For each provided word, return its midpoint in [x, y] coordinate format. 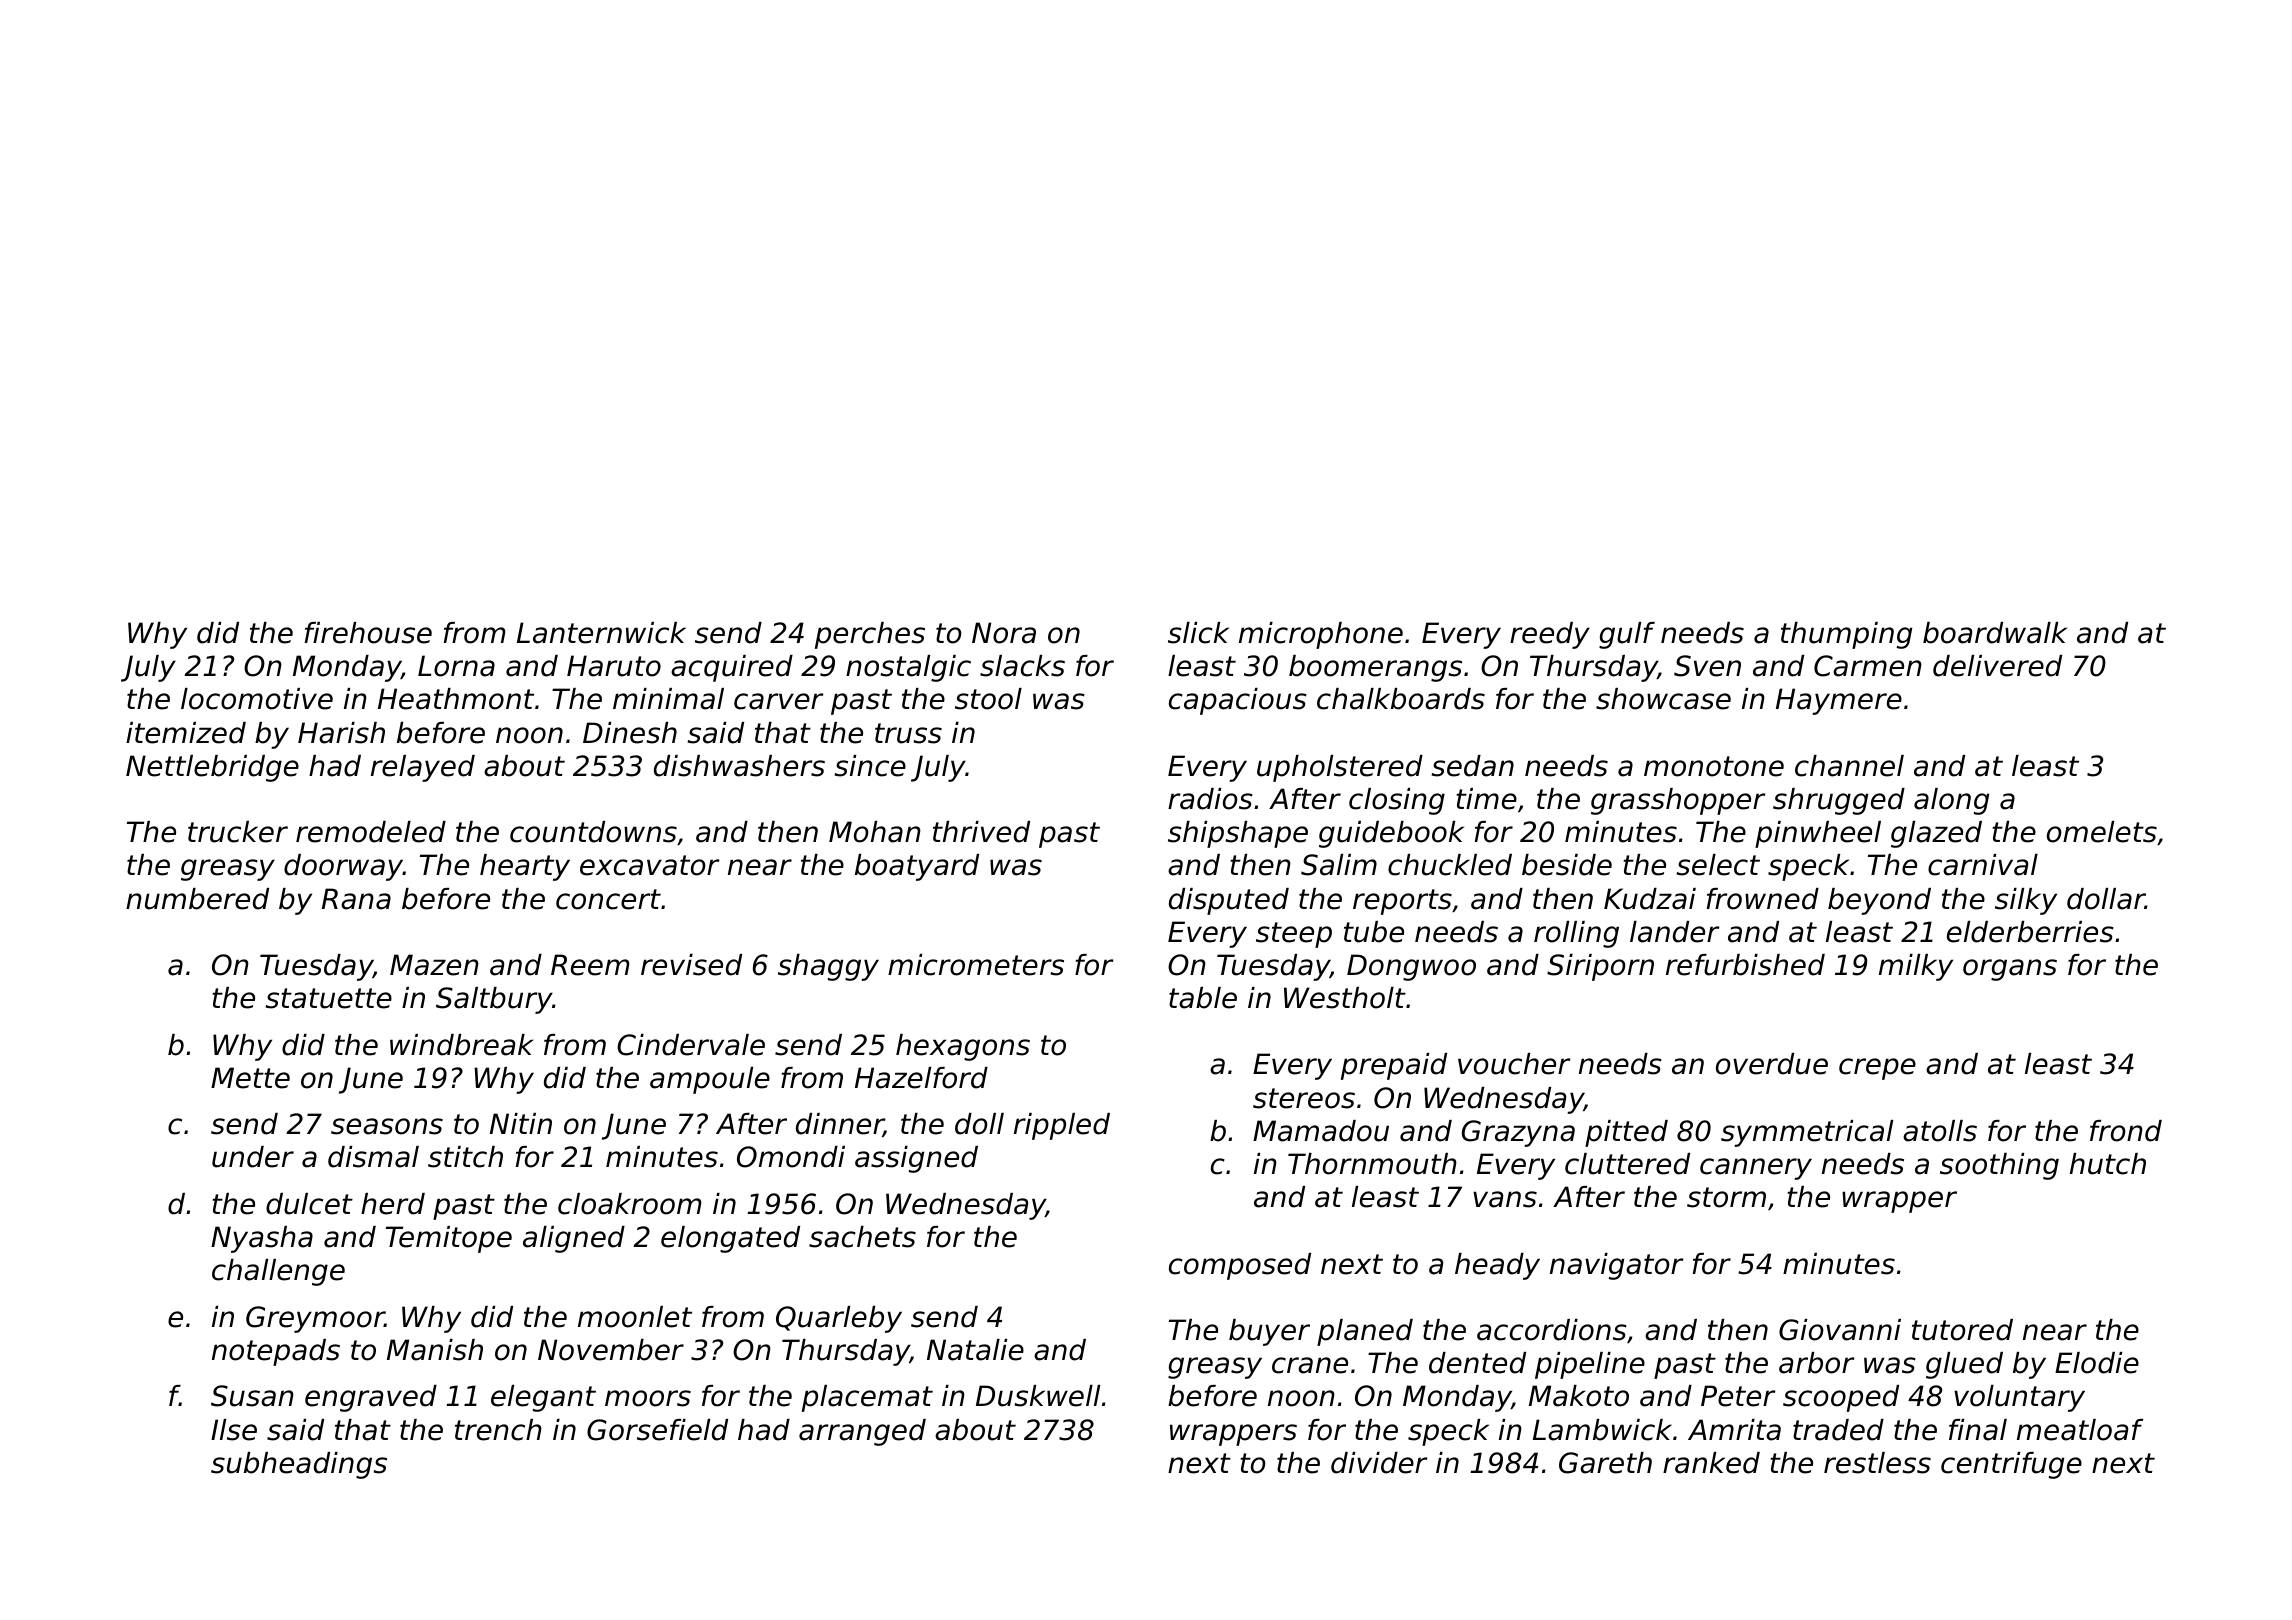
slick [1198, 633]
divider [1379, 1463]
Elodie [2097, 1363]
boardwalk [1995, 633]
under [253, 1157]
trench [498, 1430]
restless [1877, 1463]
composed [1240, 1266]
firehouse [368, 633]
